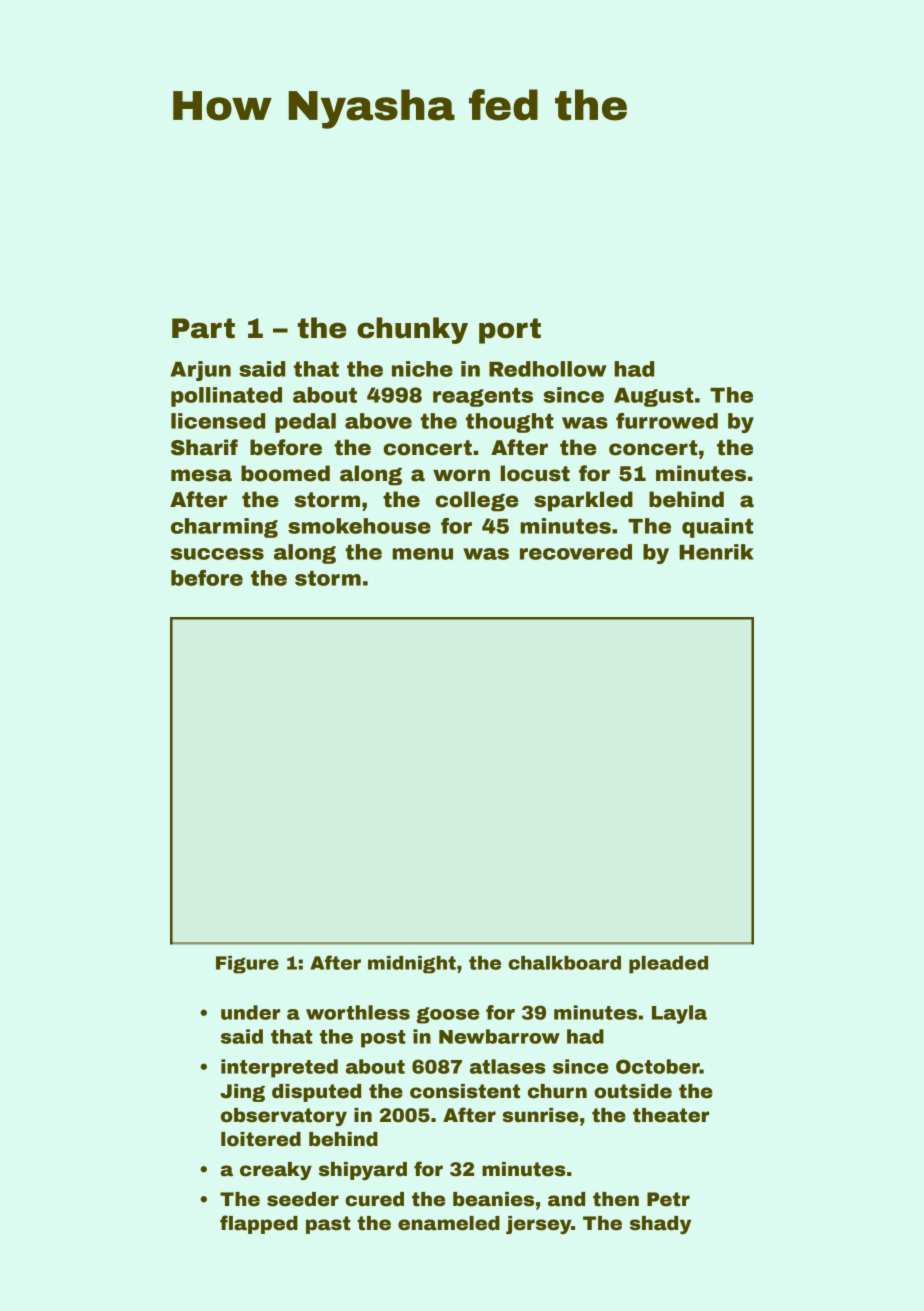  I want to click on flapped, so click(259, 1224).
